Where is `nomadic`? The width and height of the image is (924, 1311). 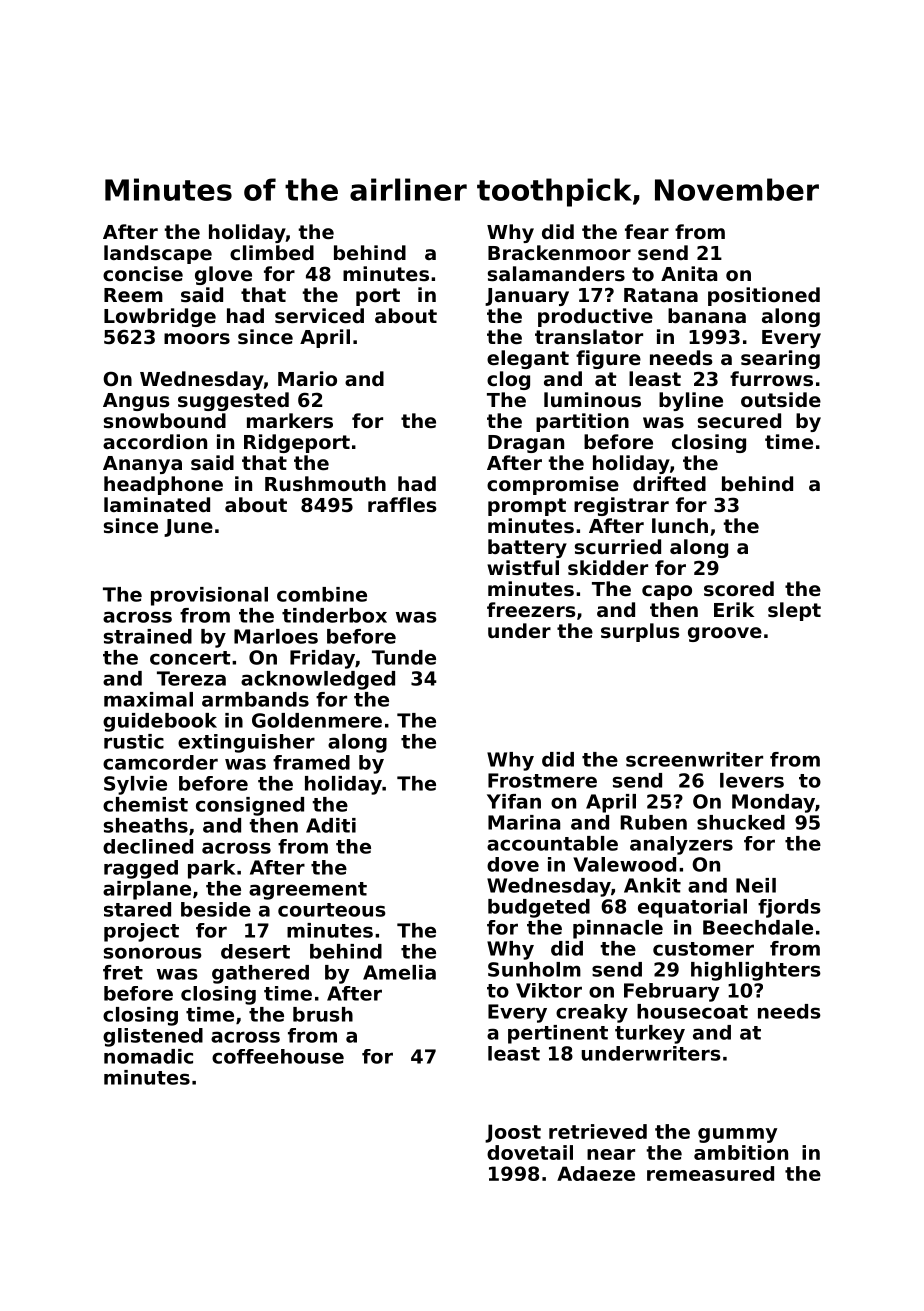 nomadic is located at coordinates (148, 1056).
